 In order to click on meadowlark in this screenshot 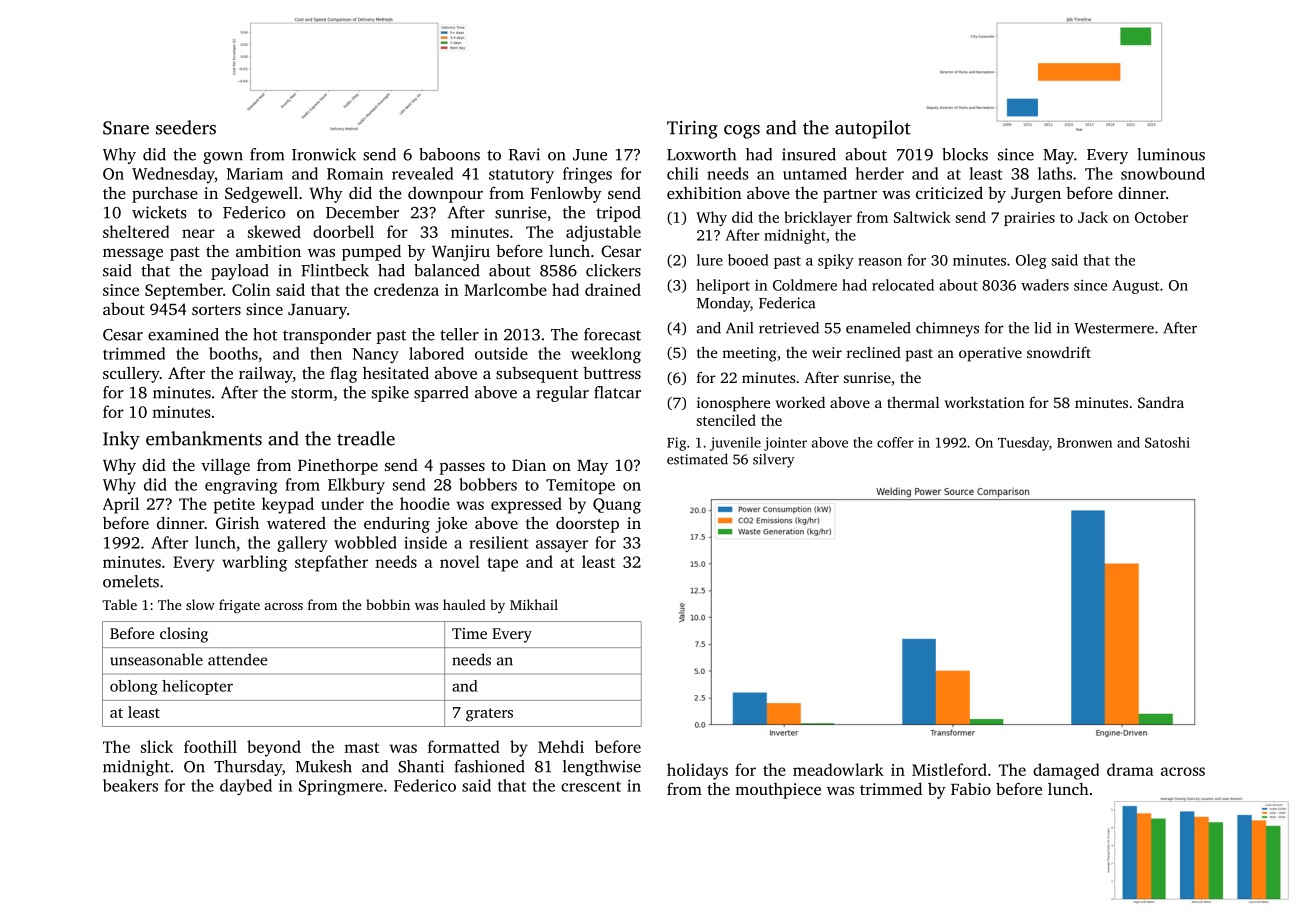, I will do `click(838, 769)`.
